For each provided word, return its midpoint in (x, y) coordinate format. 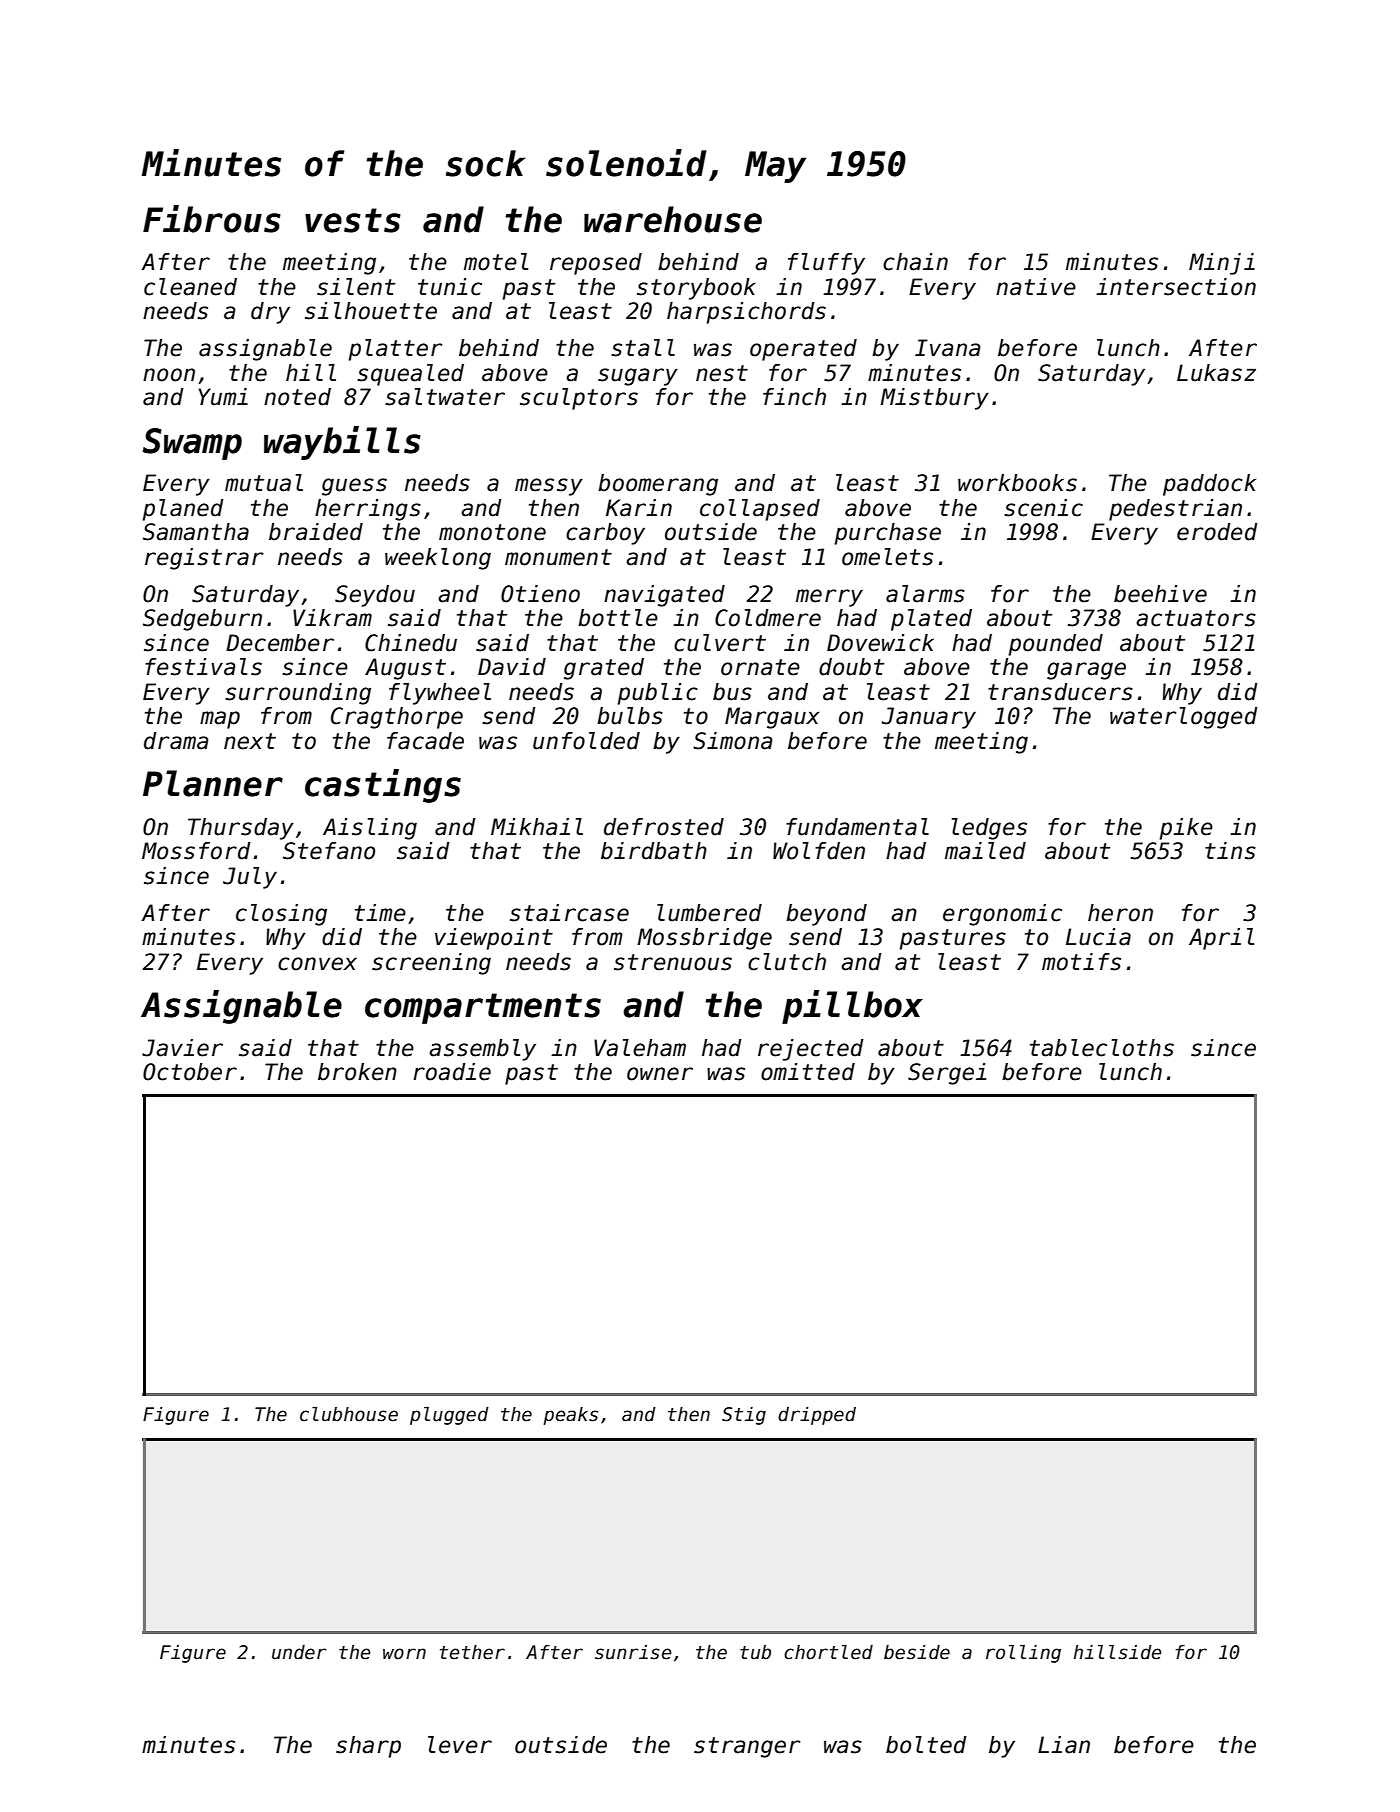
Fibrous (212, 219)
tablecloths (1102, 1048)
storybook (696, 289)
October (190, 1072)
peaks (570, 1416)
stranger (747, 1747)
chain (915, 262)
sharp (368, 1747)
